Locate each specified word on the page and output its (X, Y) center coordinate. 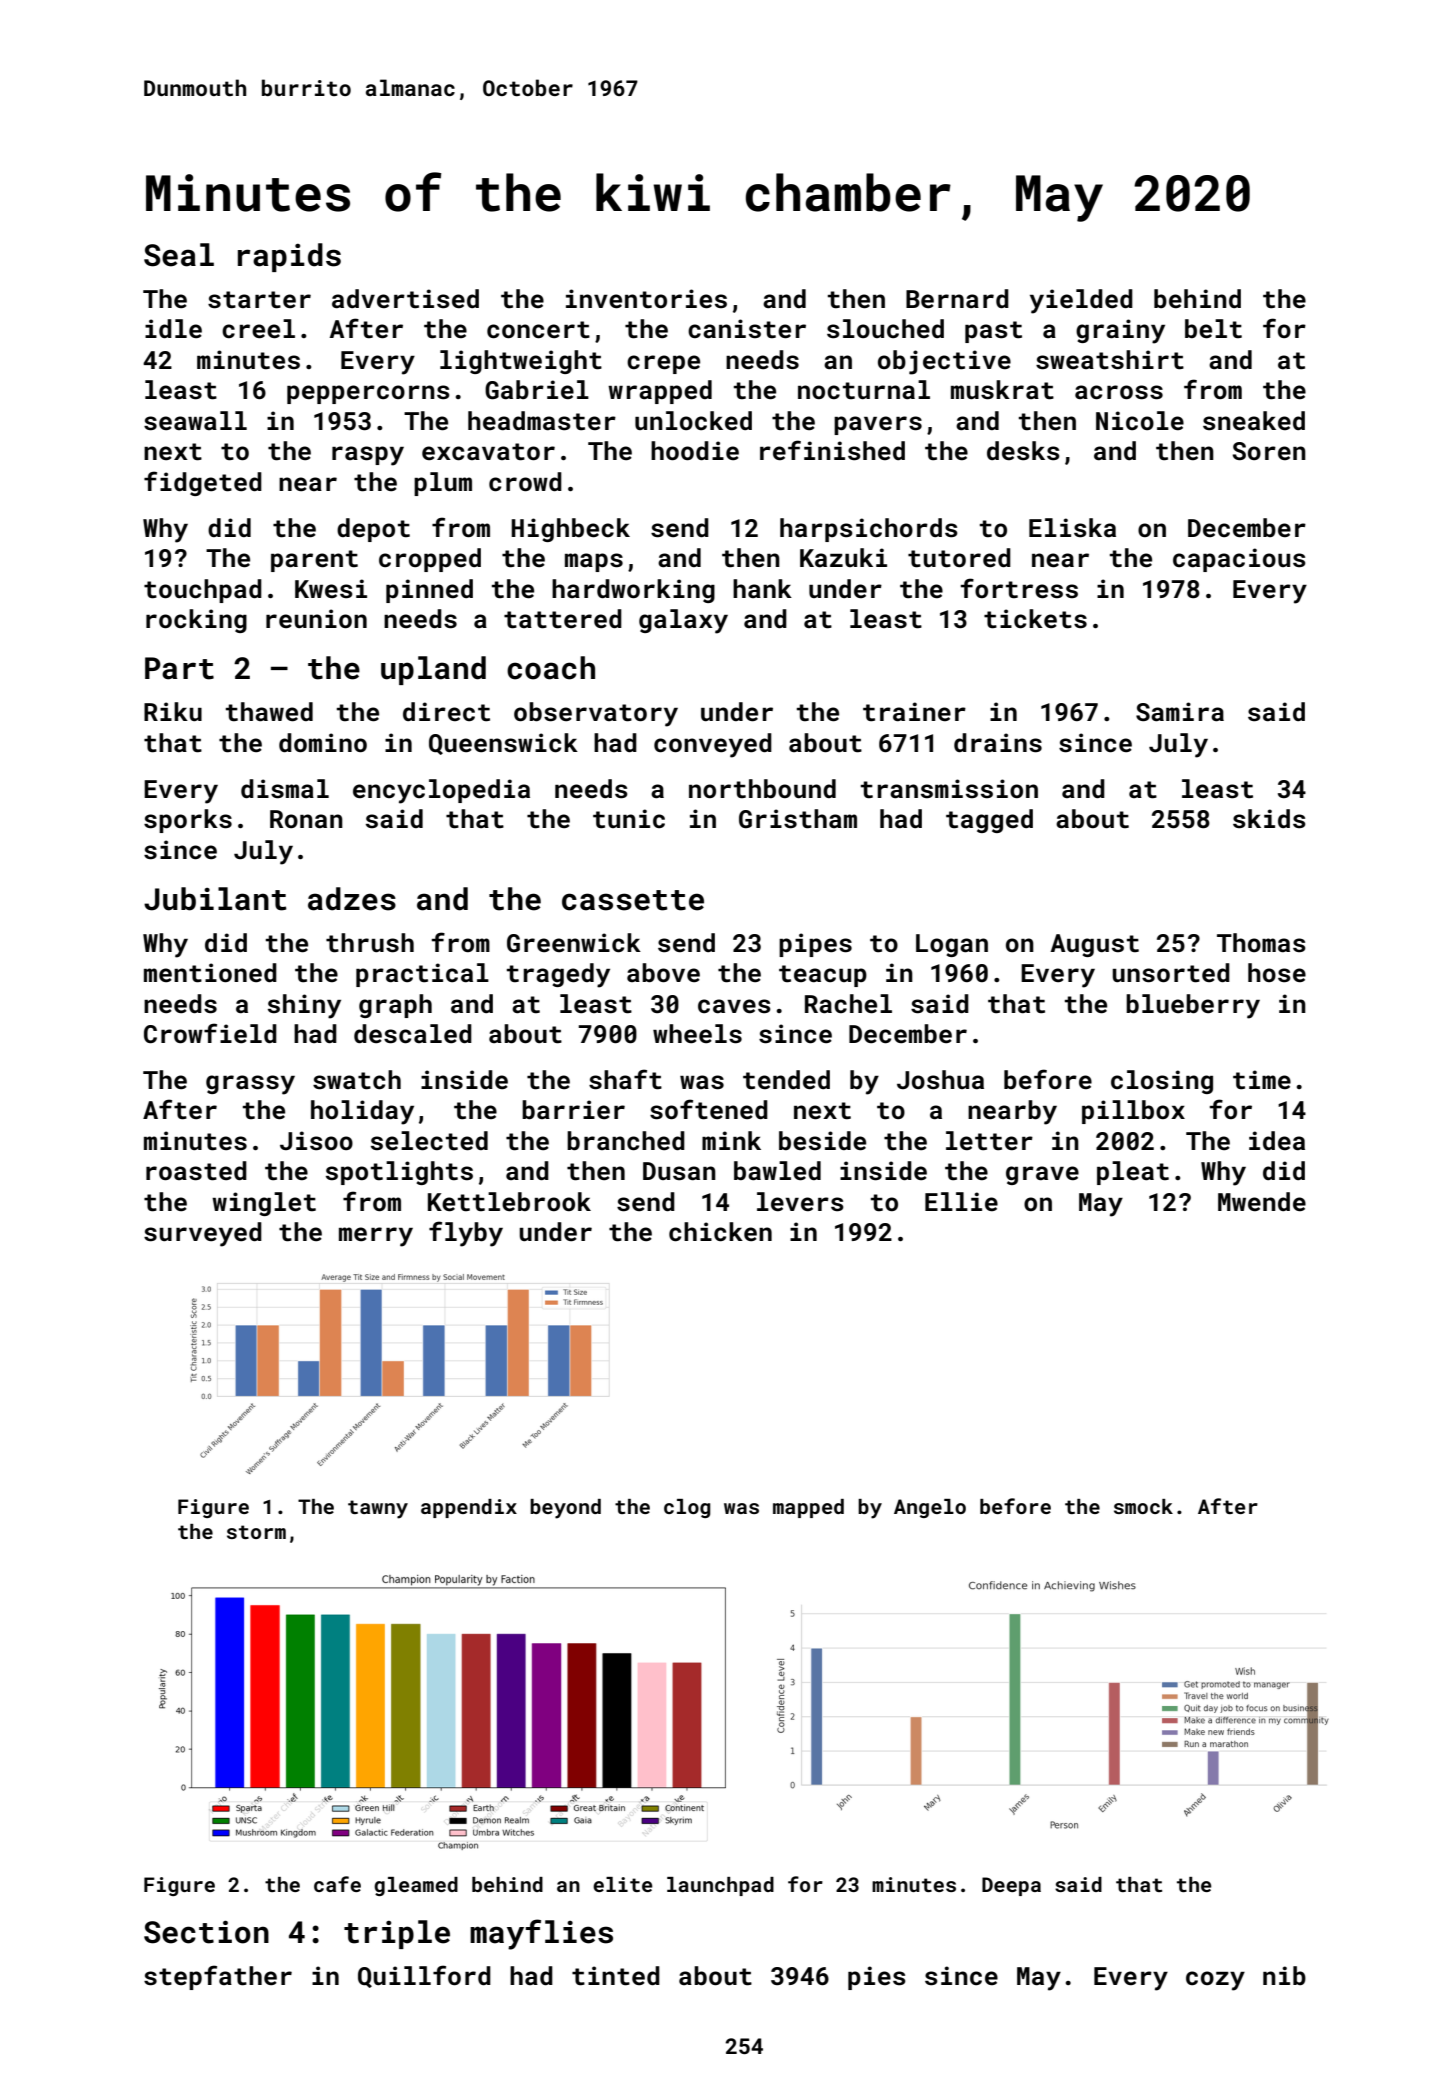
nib (1284, 1975)
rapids (289, 257)
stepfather (218, 1977)
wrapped (660, 392)
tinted (616, 1976)
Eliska (1072, 528)
